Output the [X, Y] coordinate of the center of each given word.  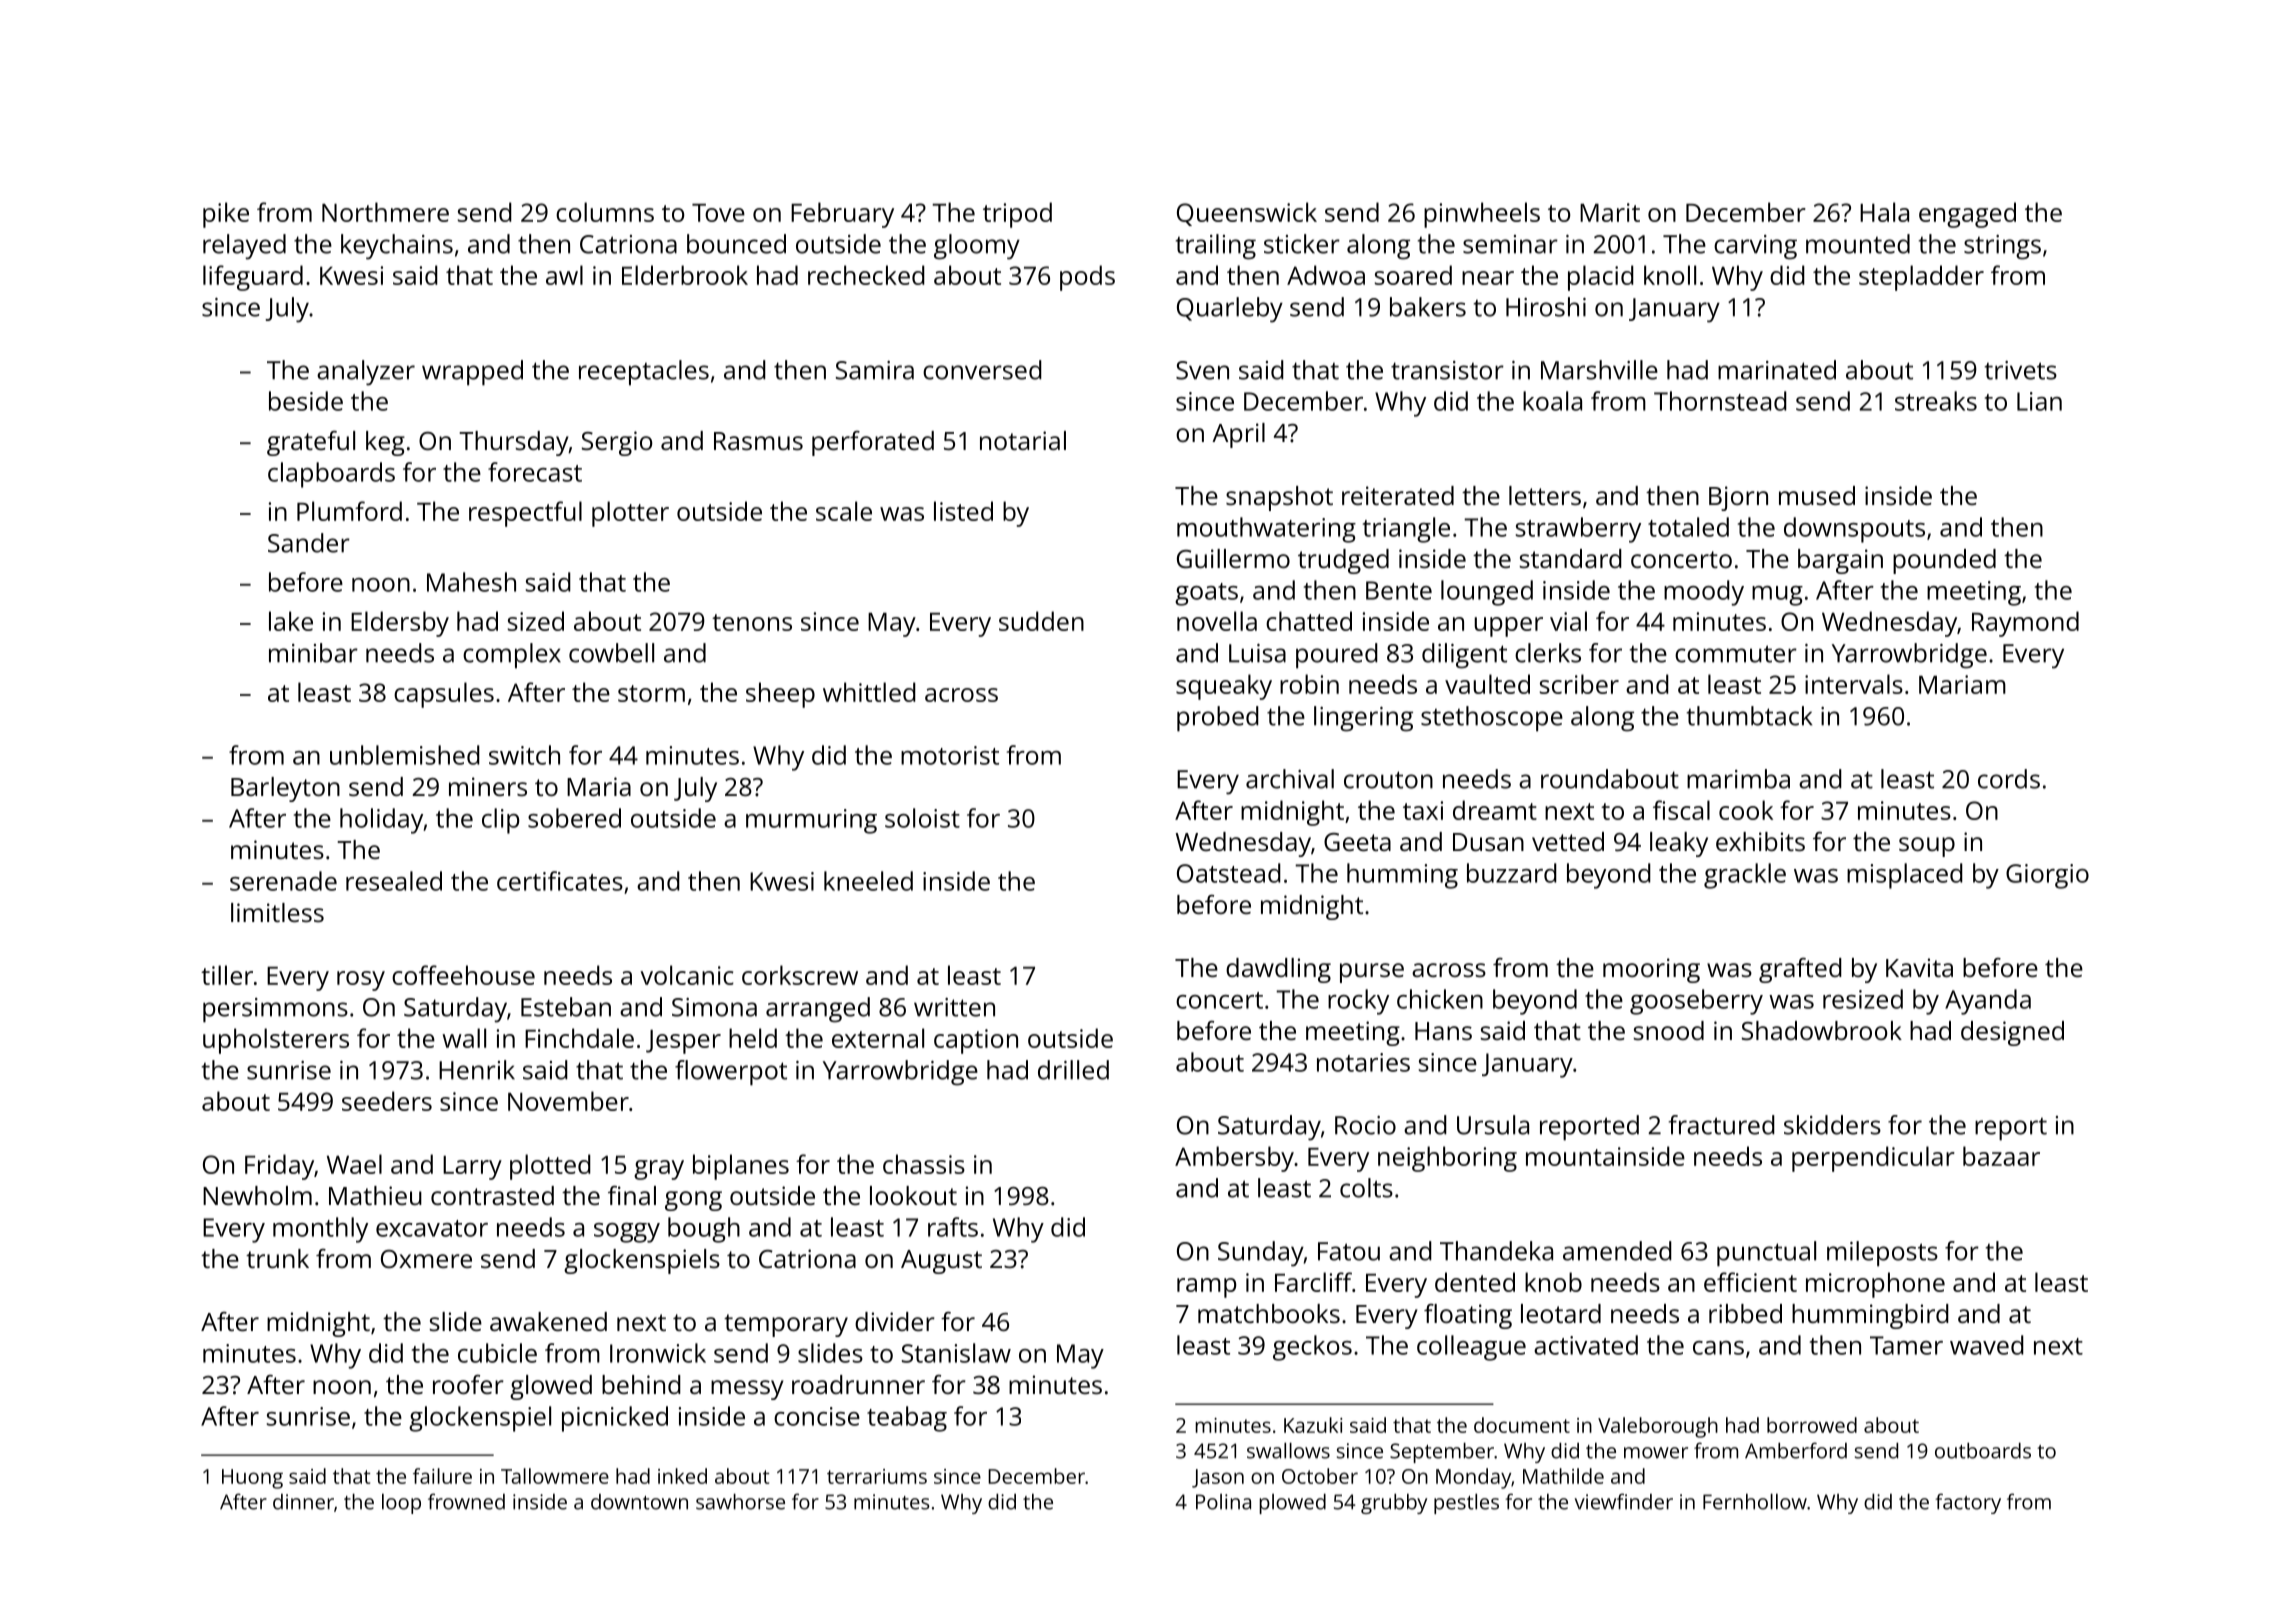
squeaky [1224, 687]
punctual [1766, 1254]
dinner [303, 1502]
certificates [560, 881]
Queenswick [1247, 214]
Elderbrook [685, 275]
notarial [1023, 440]
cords [2009, 779]
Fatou [1349, 1251]
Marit [1610, 212]
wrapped [472, 373]
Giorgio [2047, 876]
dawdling [1278, 970]
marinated [1777, 370]
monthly [320, 1230]
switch [524, 755]
